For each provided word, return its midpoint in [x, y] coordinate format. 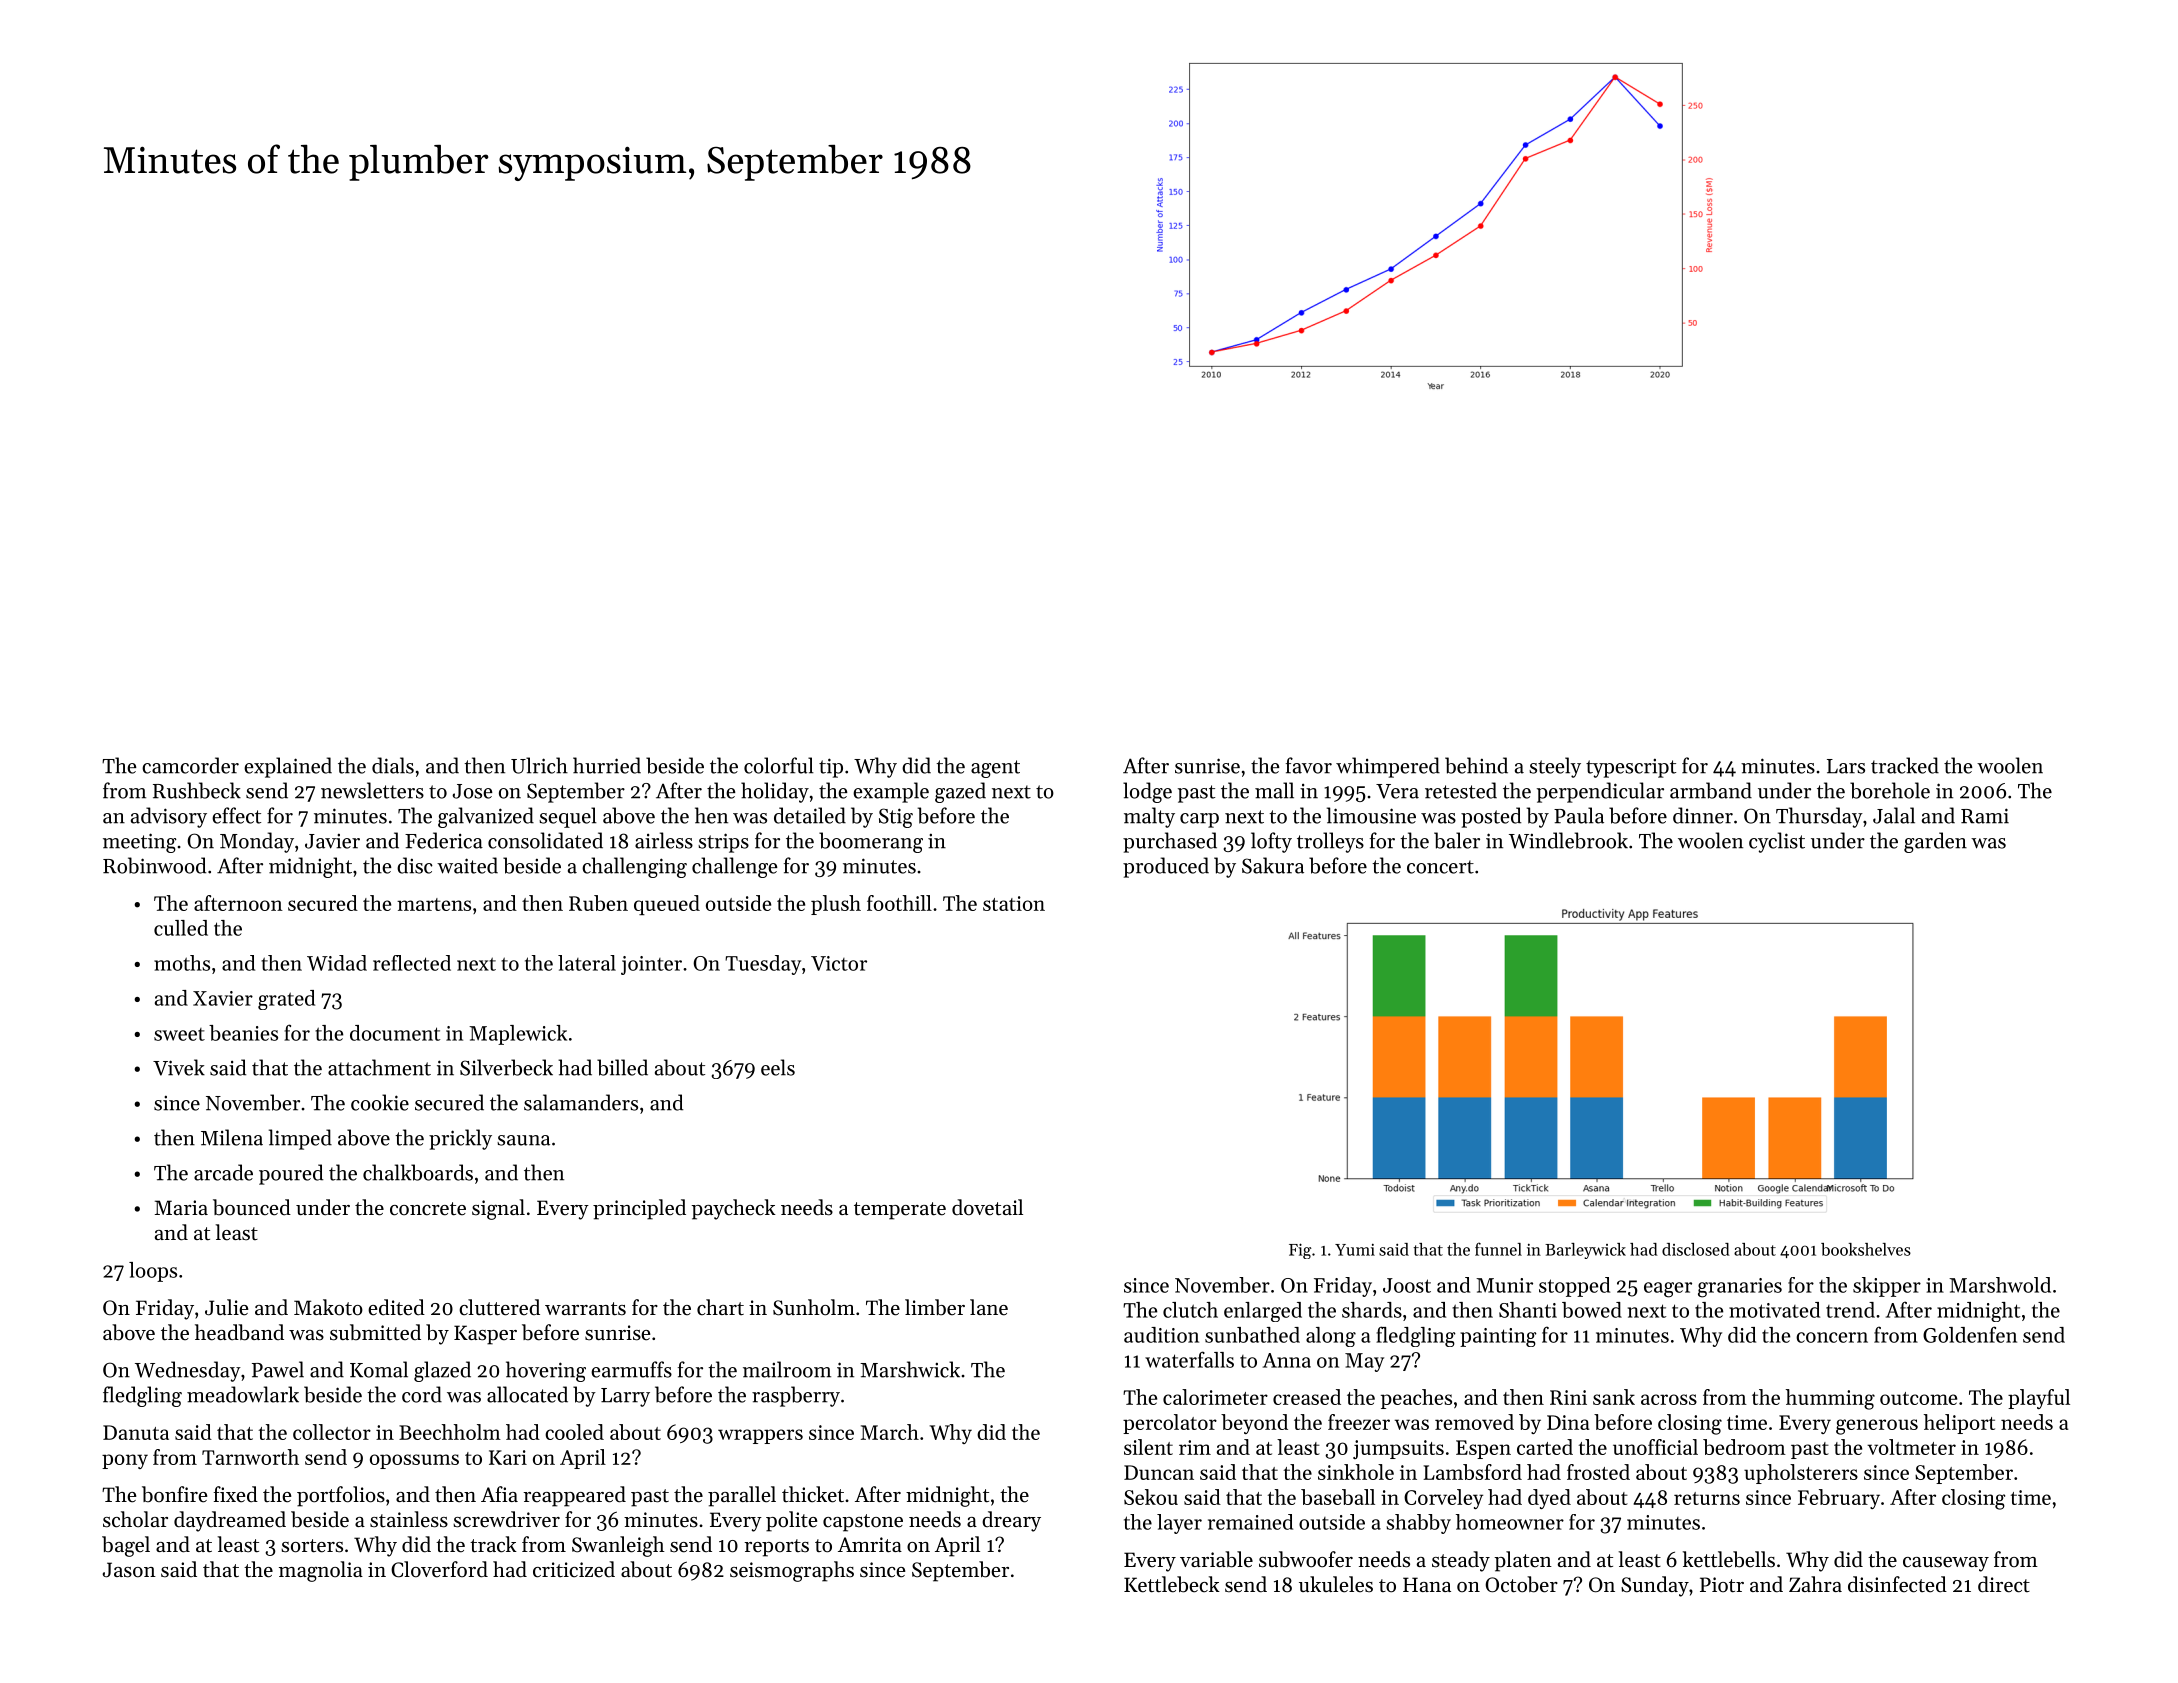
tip [831, 768]
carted [1545, 1447]
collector [332, 1432]
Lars [1846, 766]
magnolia [321, 1571]
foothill [899, 903]
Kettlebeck [1172, 1584]
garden [1935, 842]
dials [393, 765]
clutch [1190, 1310]
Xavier [223, 998]
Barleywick [1585, 1251]
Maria [181, 1207]
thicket [813, 1494]
